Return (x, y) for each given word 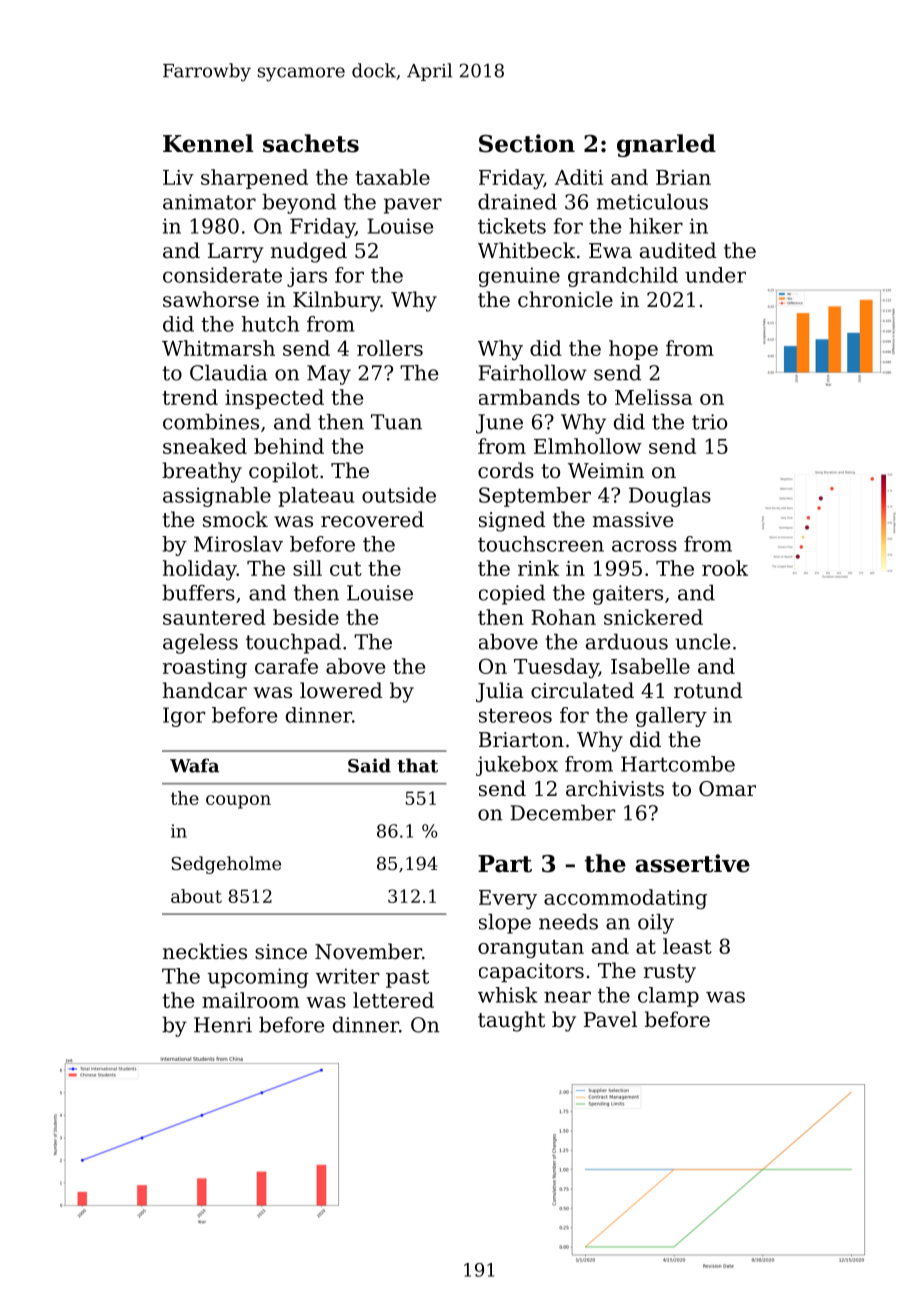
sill (307, 568)
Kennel (208, 143)
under (715, 275)
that (417, 765)
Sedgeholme (226, 865)
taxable (392, 177)
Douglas (670, 497)
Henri (223, 1025)
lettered (393, 1000)
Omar (727, 789)
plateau (316, 497)
